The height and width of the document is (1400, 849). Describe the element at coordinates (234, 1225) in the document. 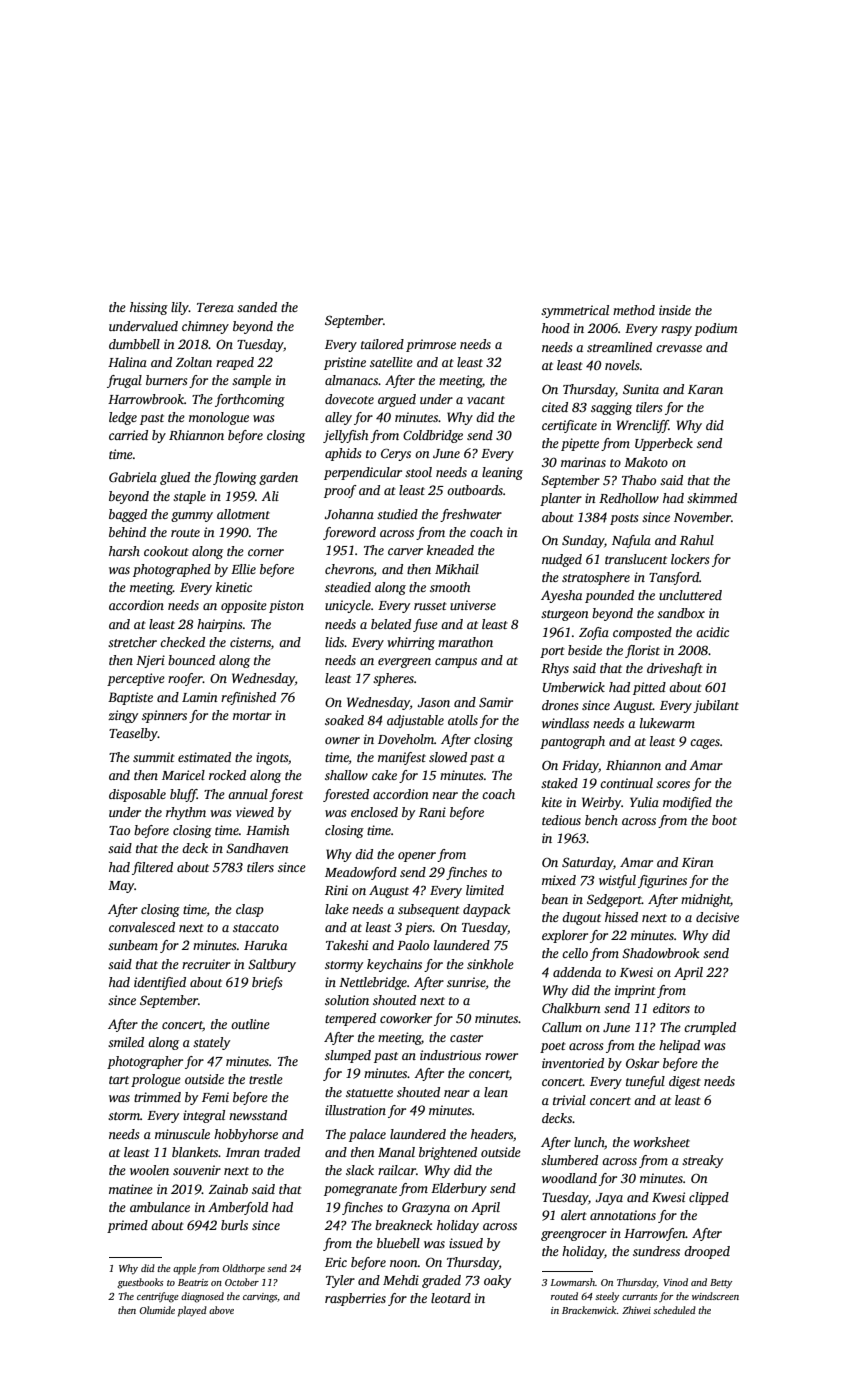

I see `burls` at that location.
